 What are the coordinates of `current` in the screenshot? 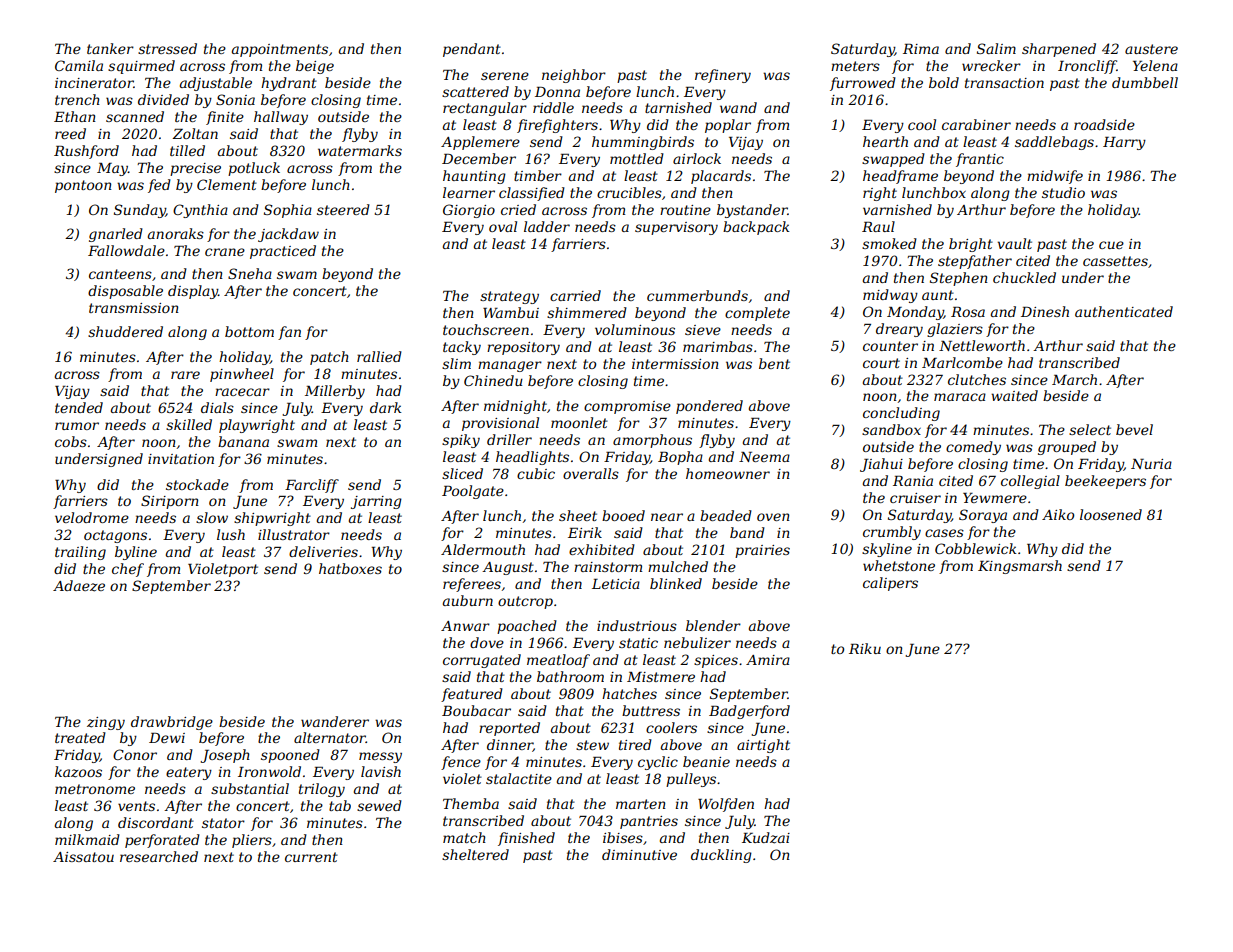 It's located at (311, 857).
